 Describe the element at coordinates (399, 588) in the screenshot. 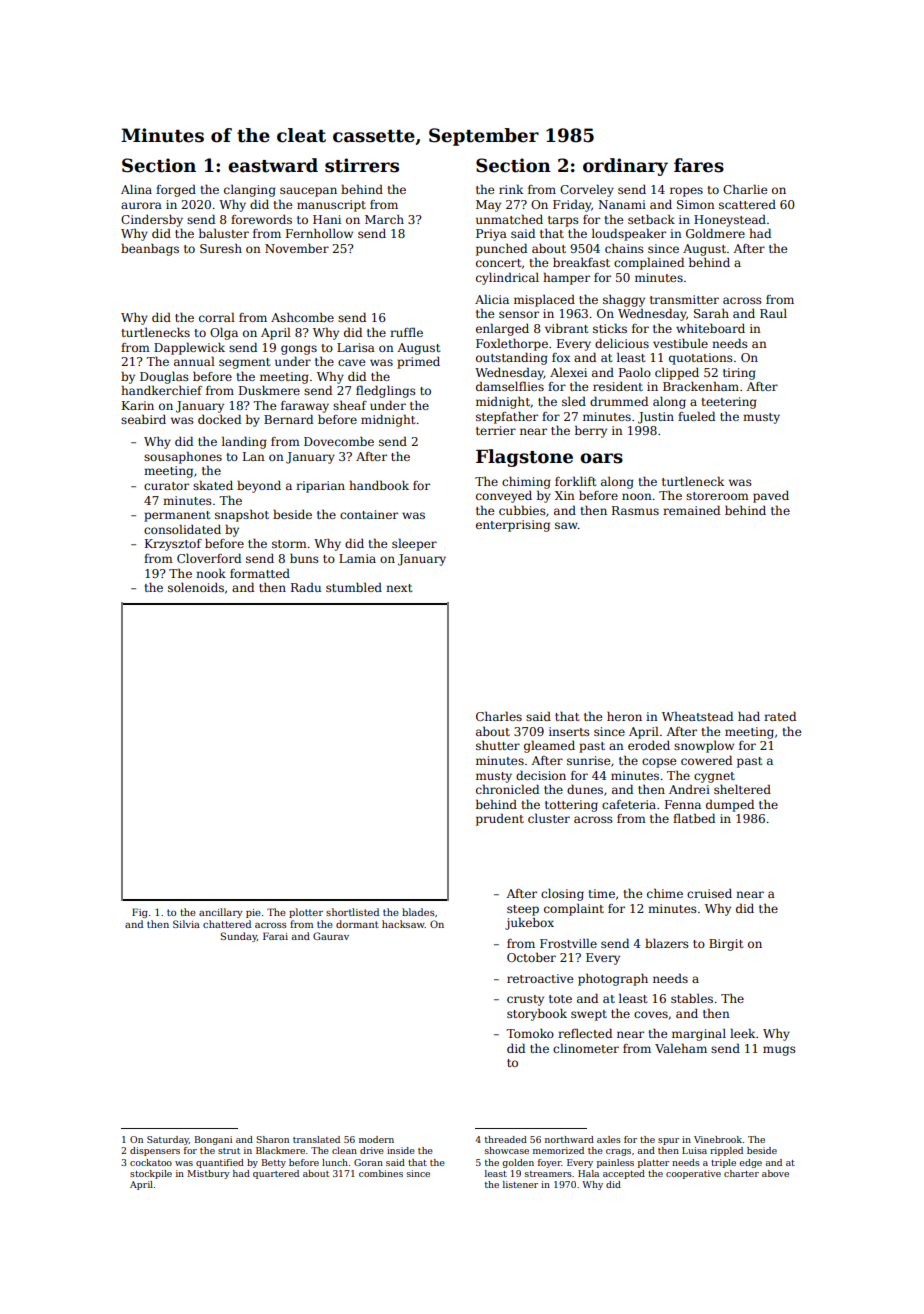

I see `next` at that location.
